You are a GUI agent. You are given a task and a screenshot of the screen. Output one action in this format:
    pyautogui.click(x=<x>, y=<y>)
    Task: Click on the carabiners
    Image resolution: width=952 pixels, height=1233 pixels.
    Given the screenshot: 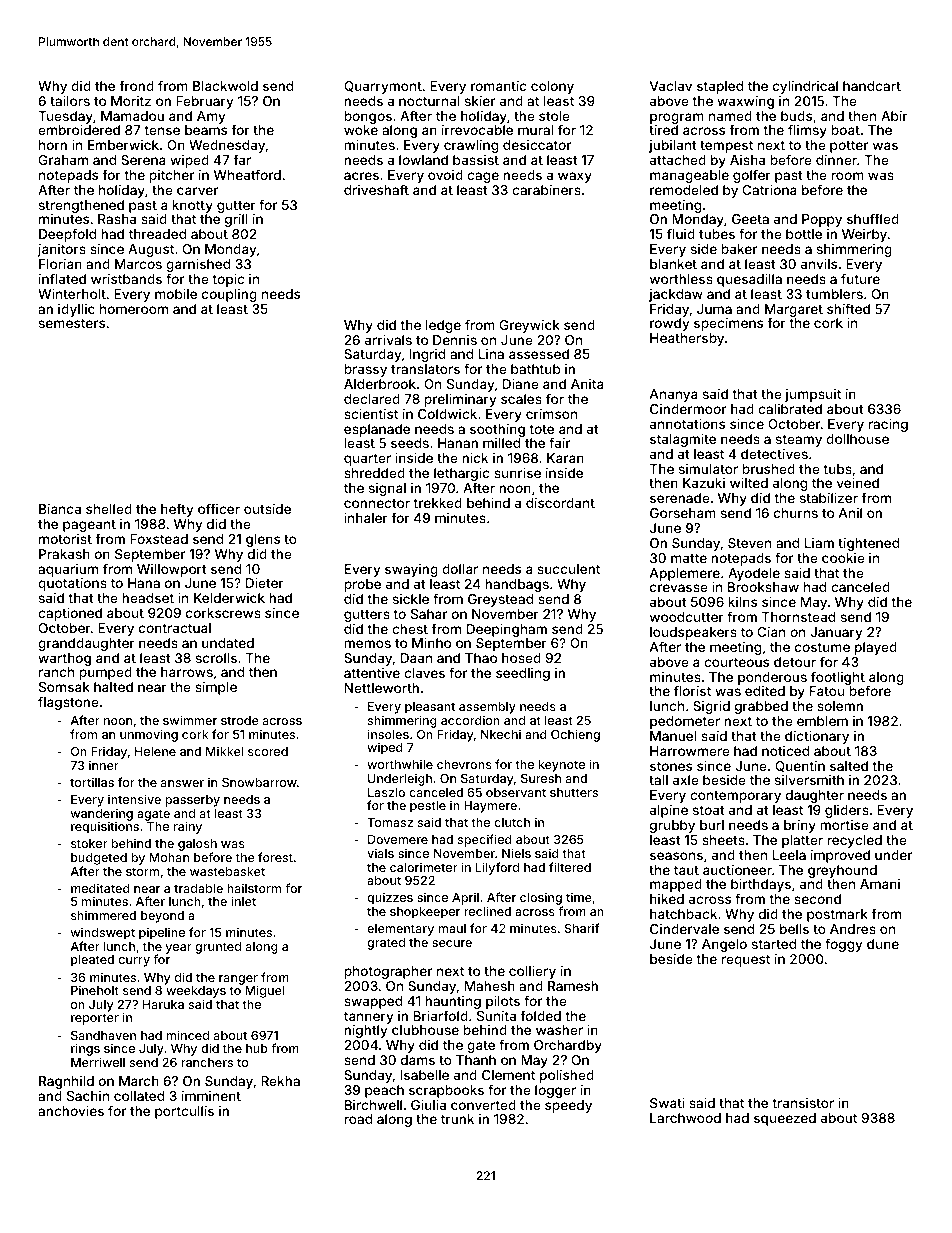 What is the action you would take?
    pyautogui.click(x=546, y=190)
